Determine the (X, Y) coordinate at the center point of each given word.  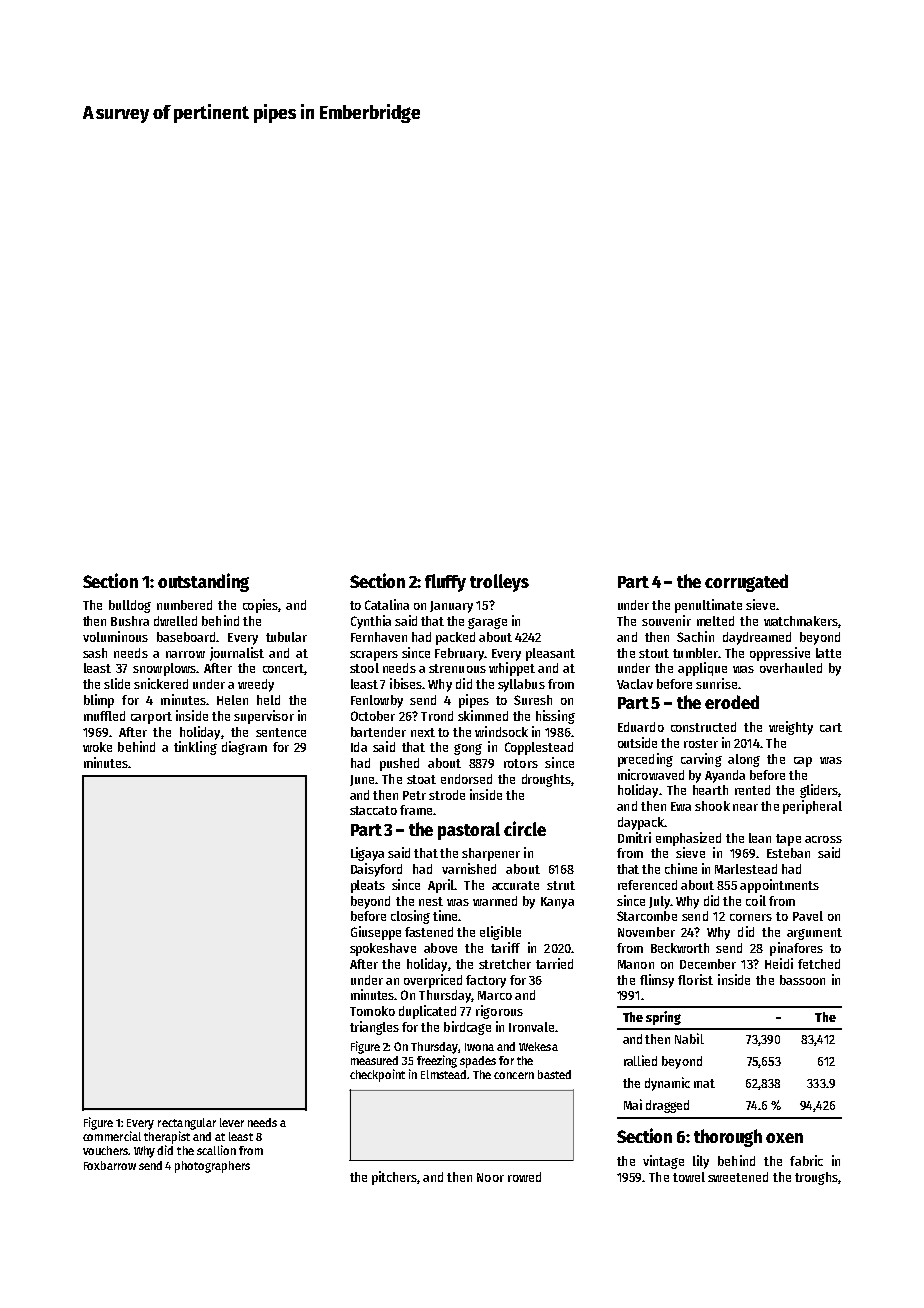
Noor (490, 1177)
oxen (784, 1138)
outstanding (203, 582)
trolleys (499, 583)
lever (232, 1122)
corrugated (746, 583)
